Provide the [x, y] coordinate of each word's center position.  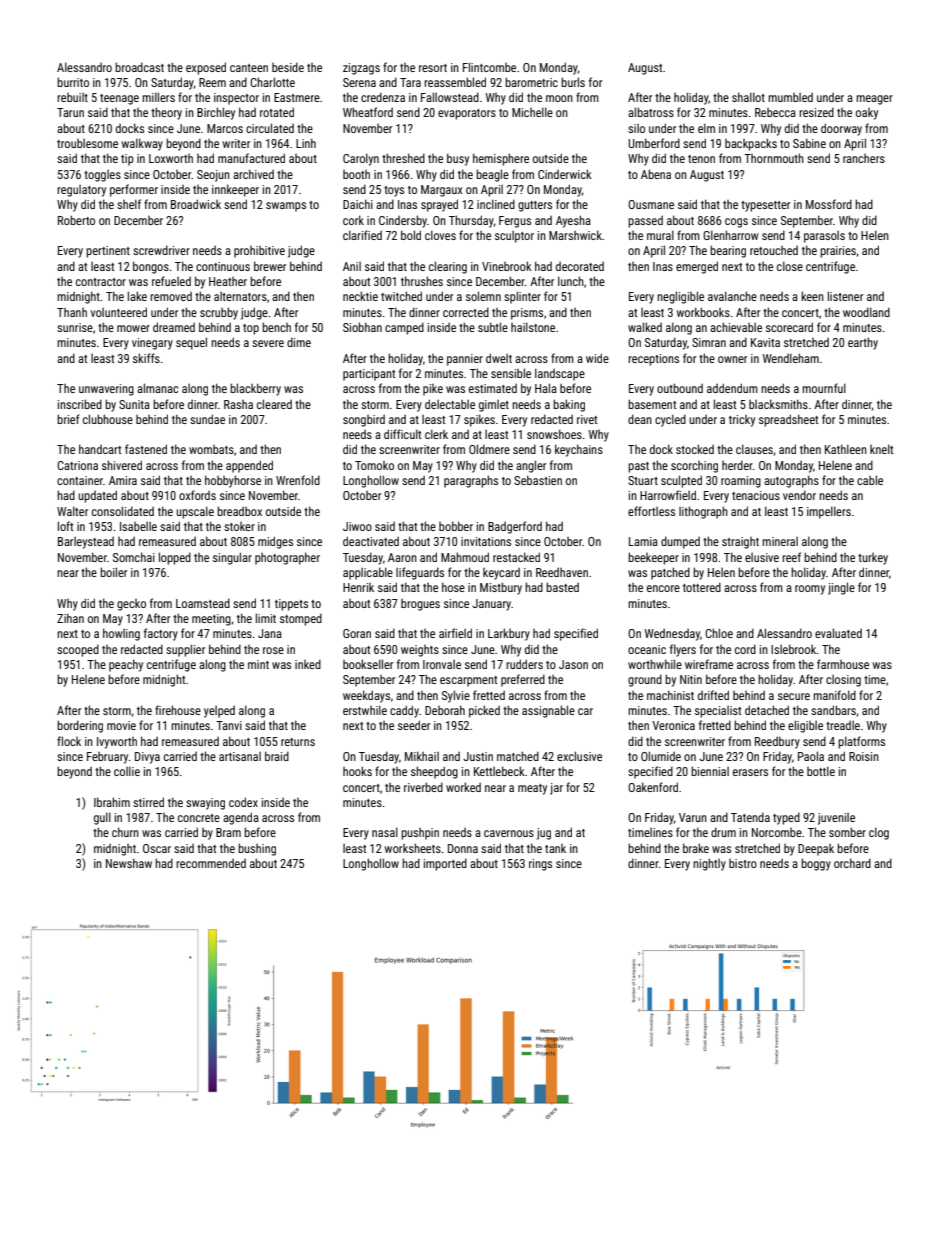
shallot [748, 97]
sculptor [514, 237]
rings [540, 865]
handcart [100, 449]
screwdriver [161, 250]
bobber [456, 526]
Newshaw [129, 863]
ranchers [864, 158]
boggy [816, 864]
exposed [206, 68]
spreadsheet [788, 420]
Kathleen [846, 449]
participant [369, 375]
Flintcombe [489, 67]
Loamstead [203, 603]
